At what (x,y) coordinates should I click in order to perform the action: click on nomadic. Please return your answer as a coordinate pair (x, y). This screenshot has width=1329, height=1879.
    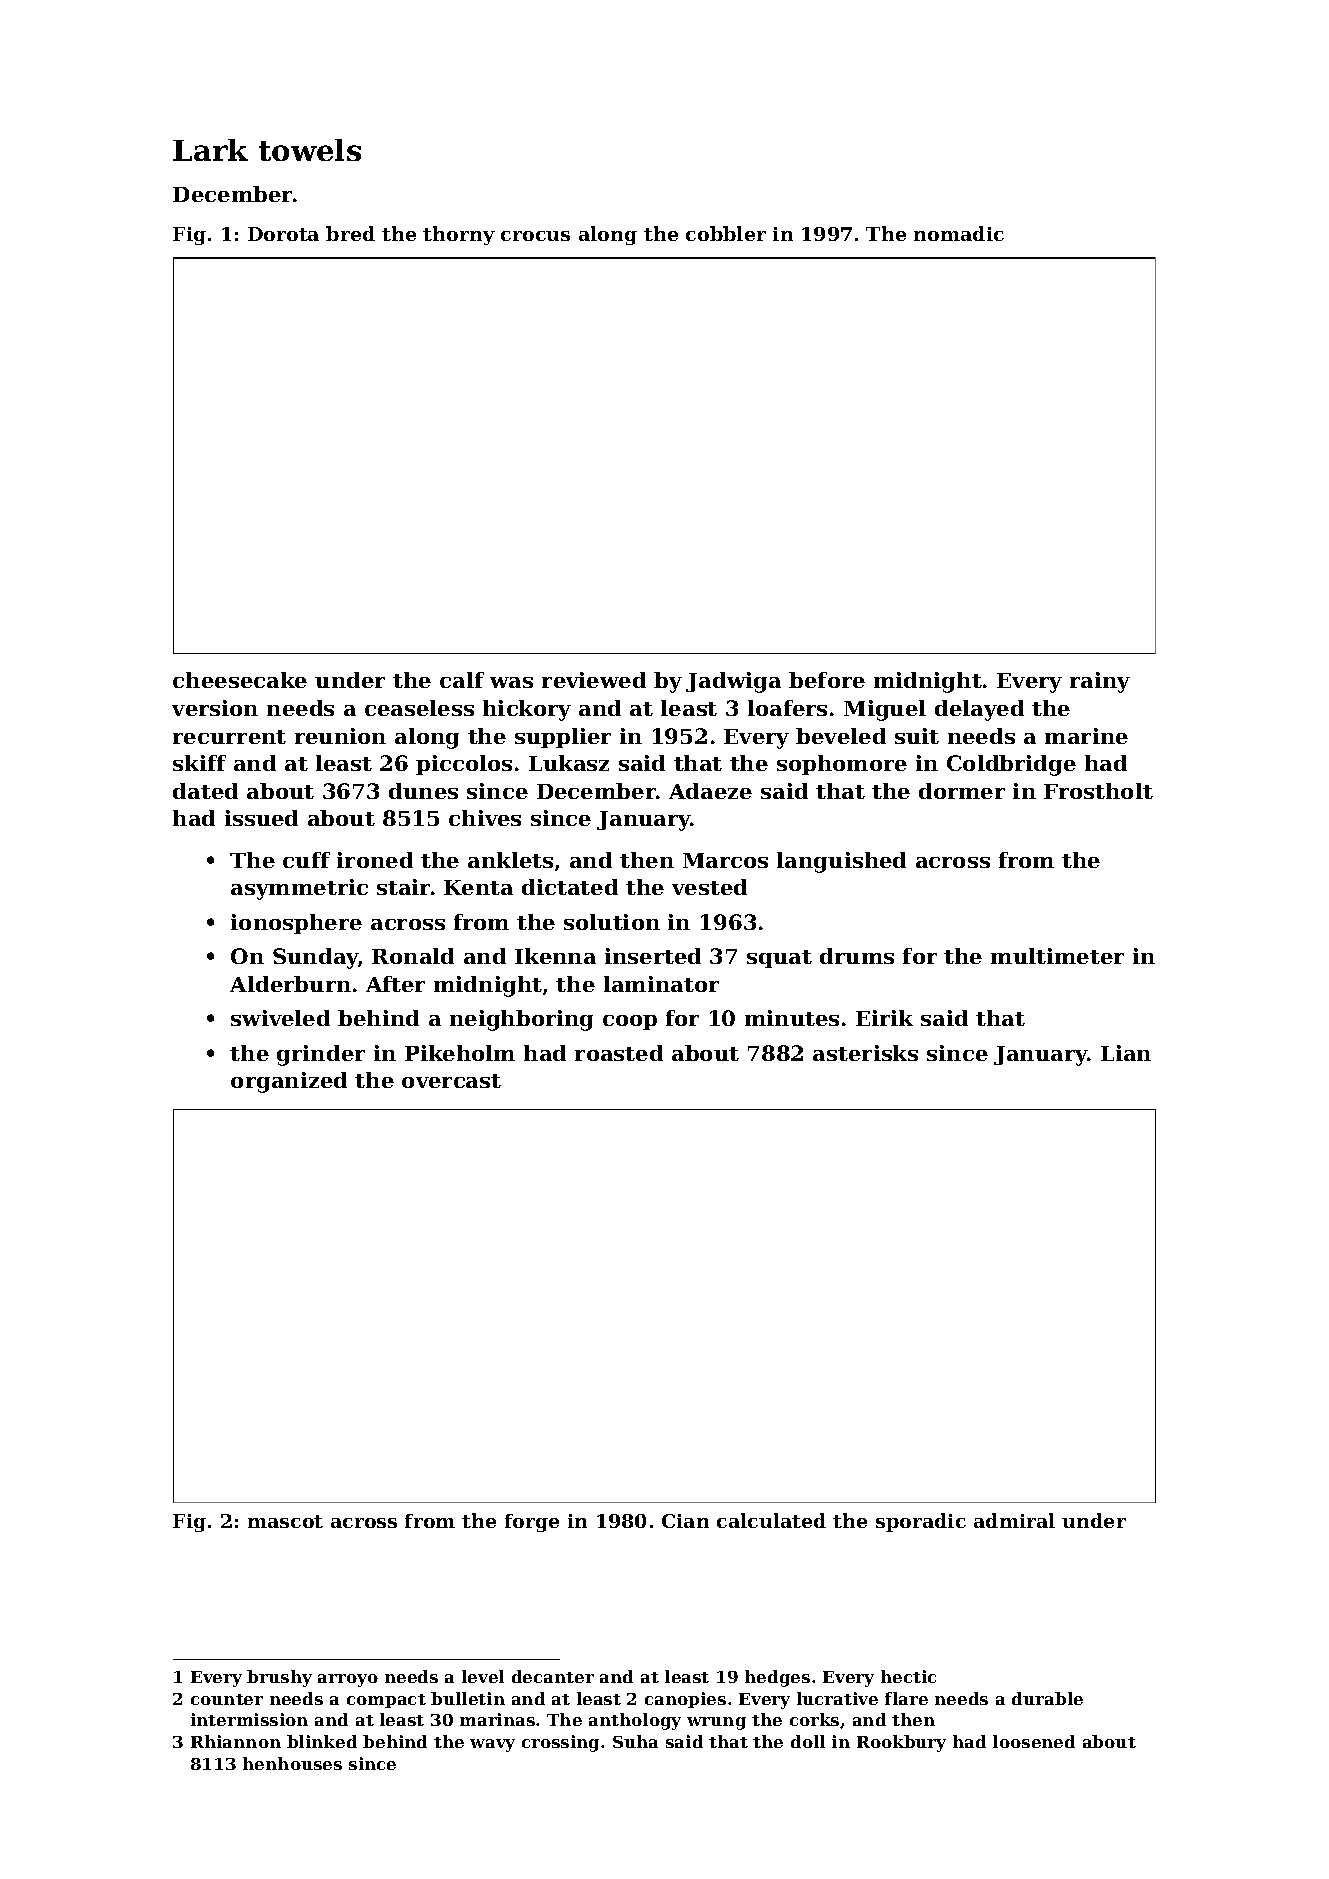
    Looking at the image, I should click on (959, 233).
